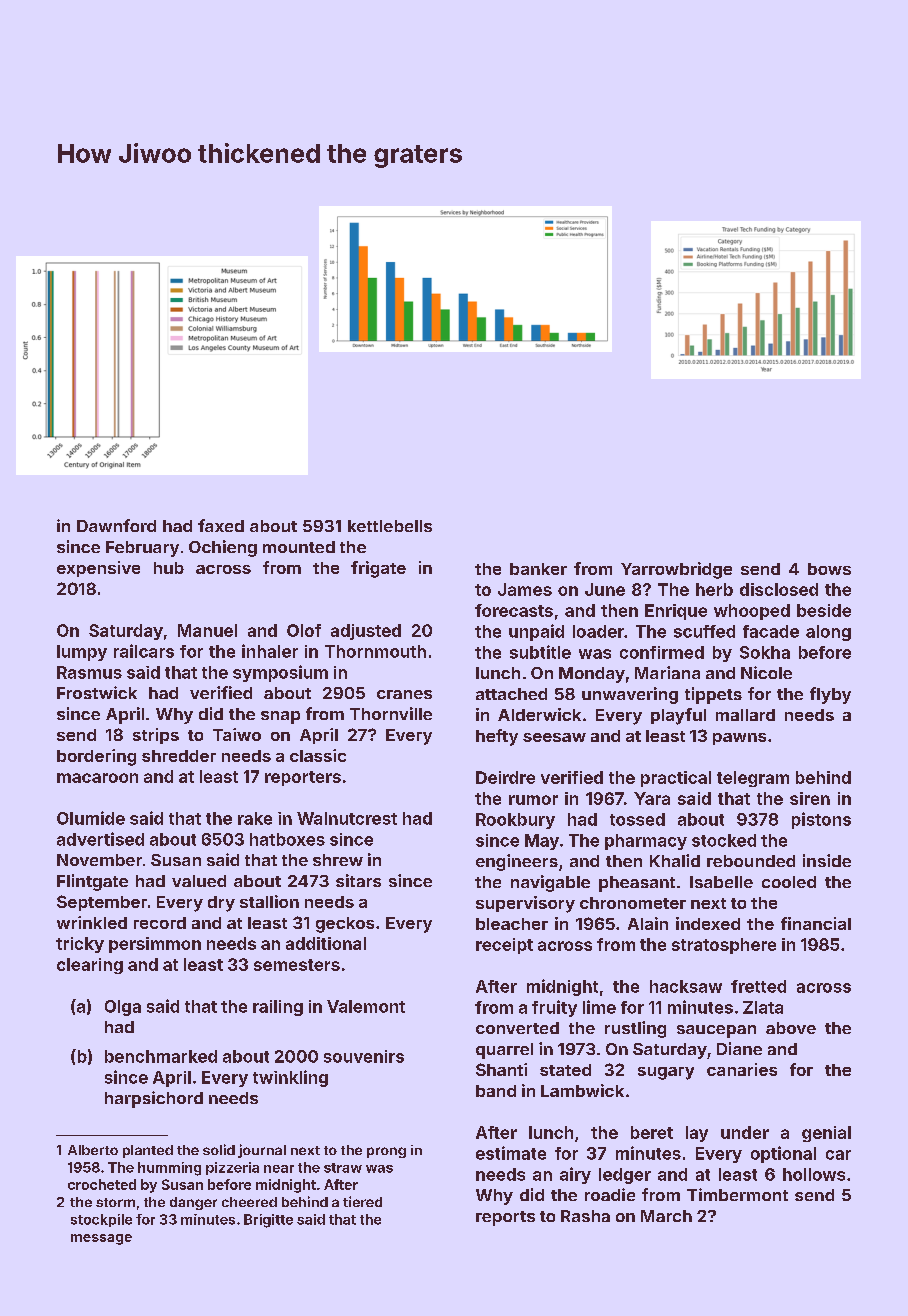 This screenshot has width=908, height=1316. What do you see at coordinates (676, 612) in the screenshot?
I see `Enrique` at bounding box center [676, 612].
